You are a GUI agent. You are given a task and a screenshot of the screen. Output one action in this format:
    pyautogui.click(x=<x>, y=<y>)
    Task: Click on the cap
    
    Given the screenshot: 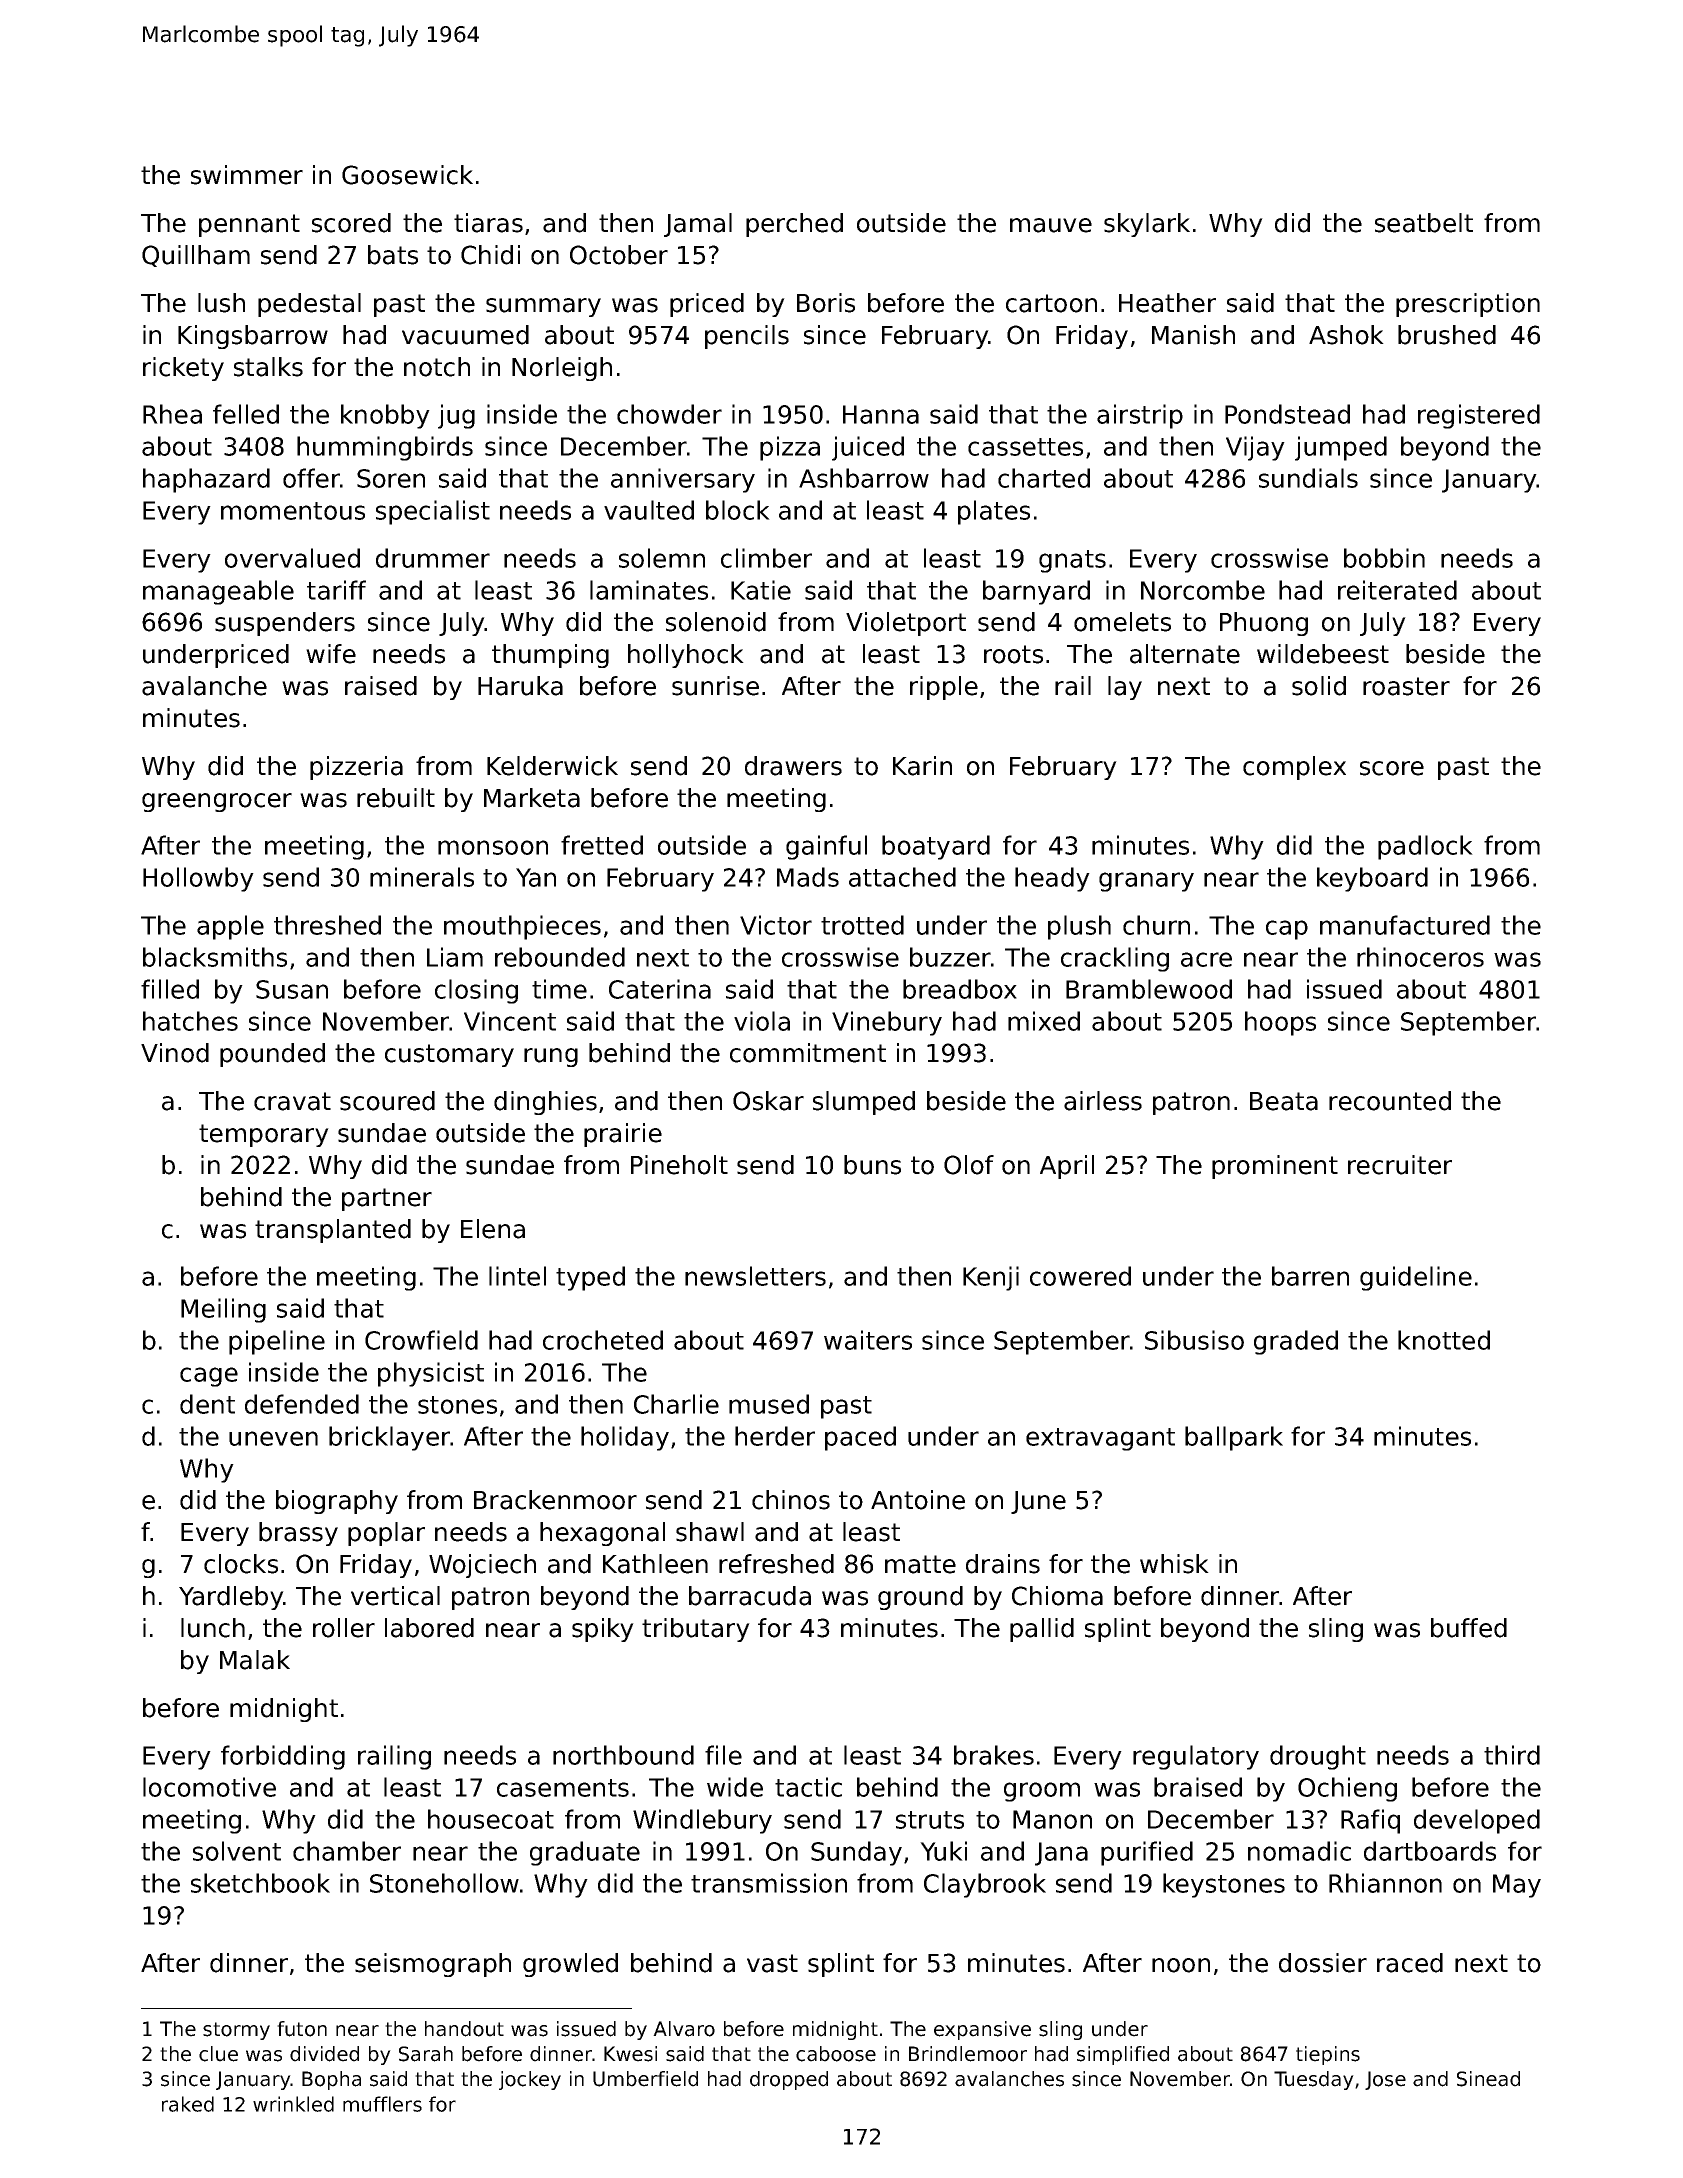 What is the action you would take?
    pyautogui.click(x=1287, y=930)
